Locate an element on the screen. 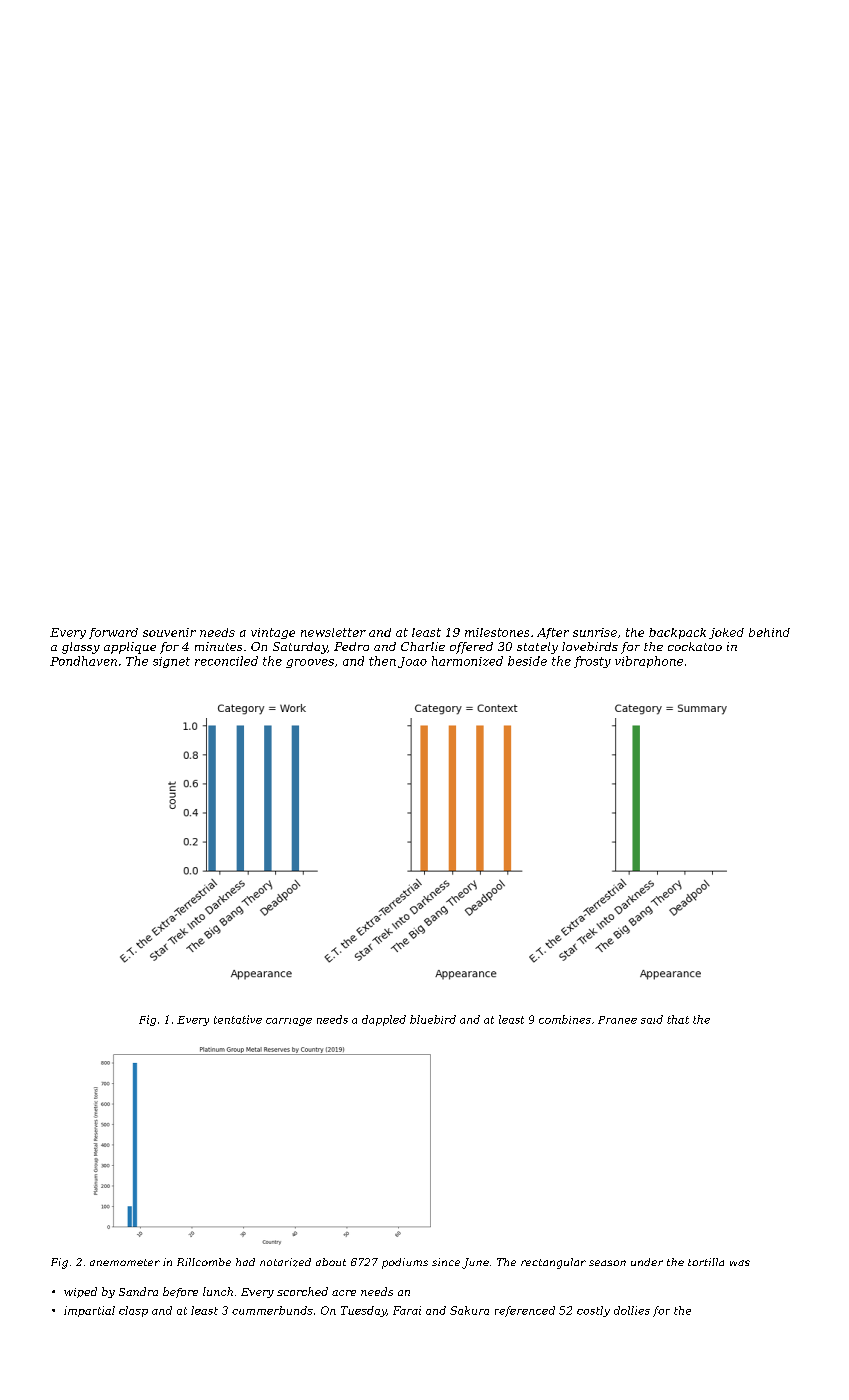 Image resolution: width=849 pixels, height=1400 pixels. bluebird is located at coordinates (433, 1019).
